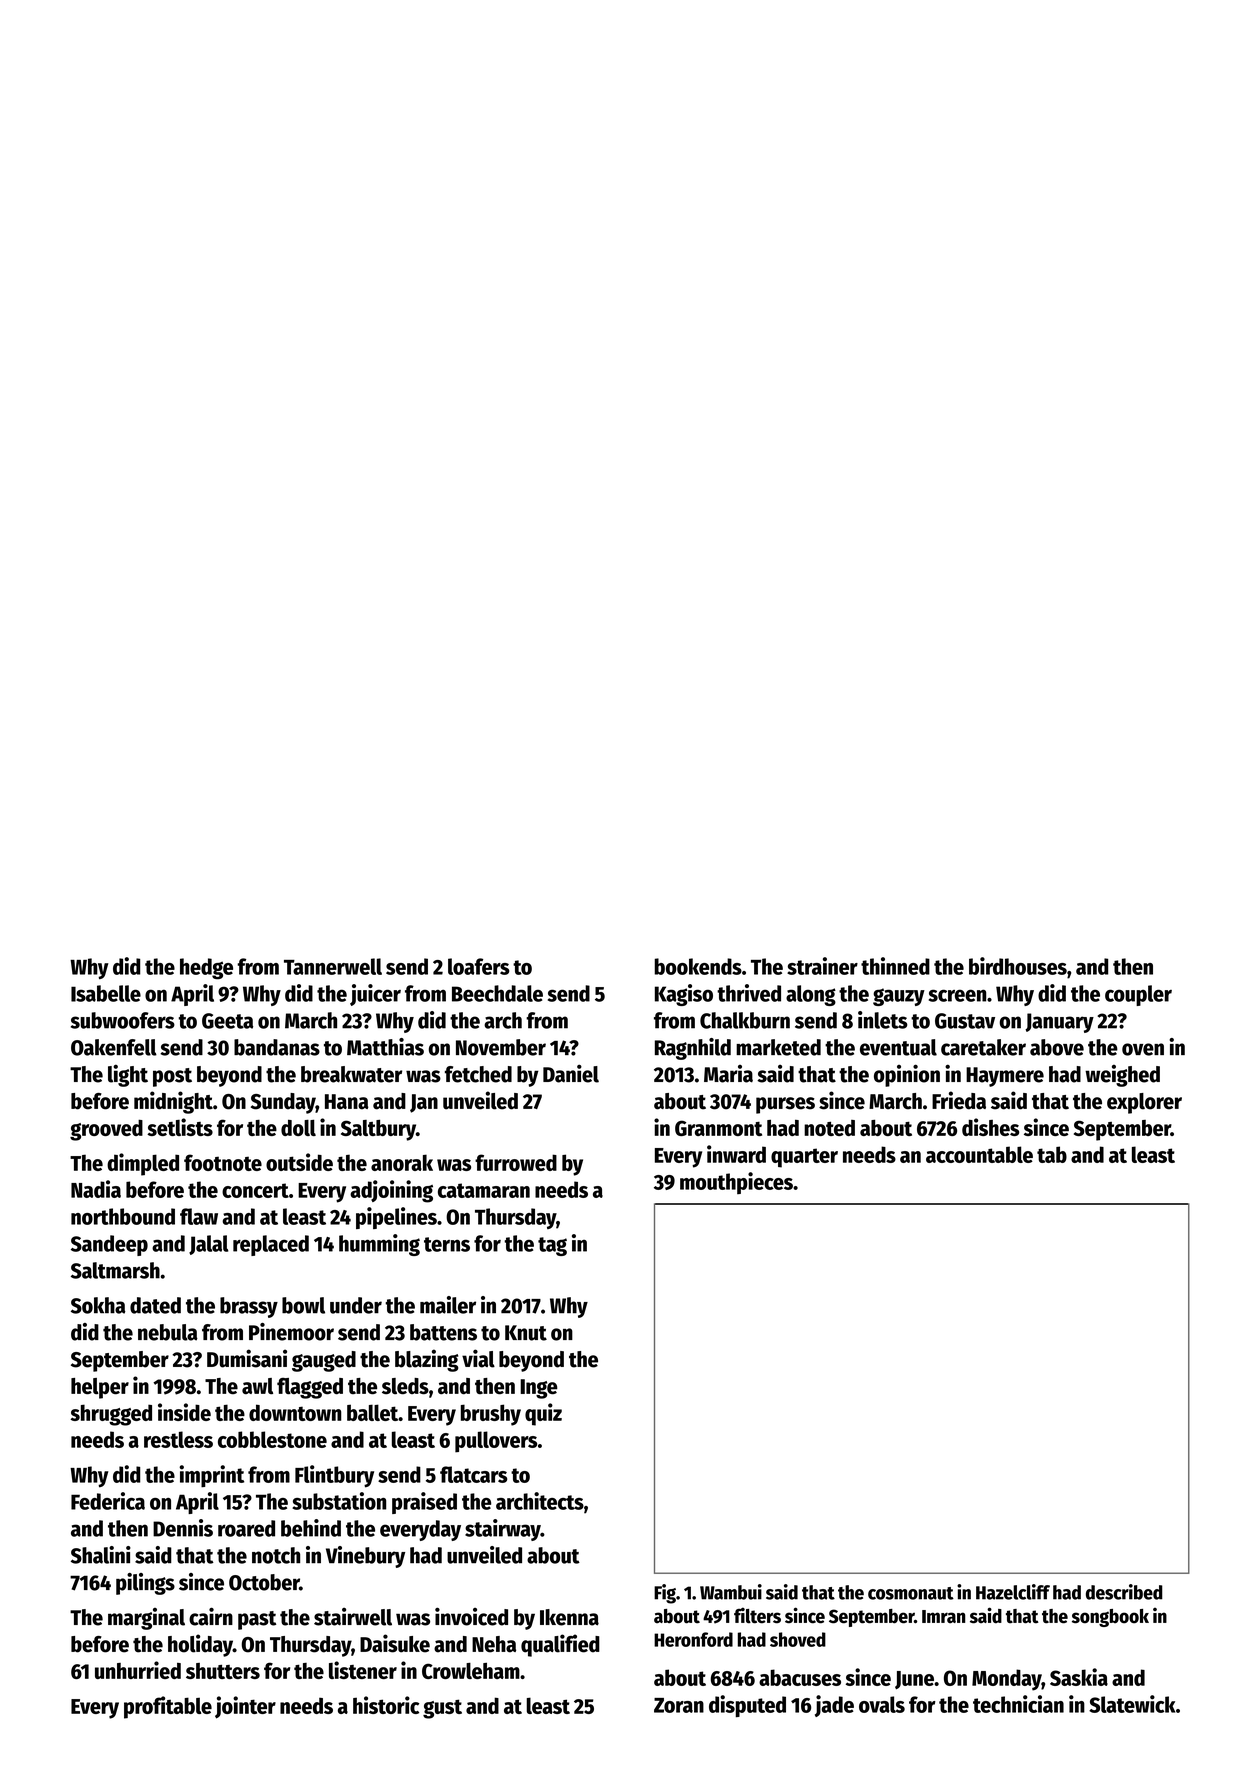 The width and height of the screenshot is (1260, 1782). I want to click on shutters, so click(223, 1671).
